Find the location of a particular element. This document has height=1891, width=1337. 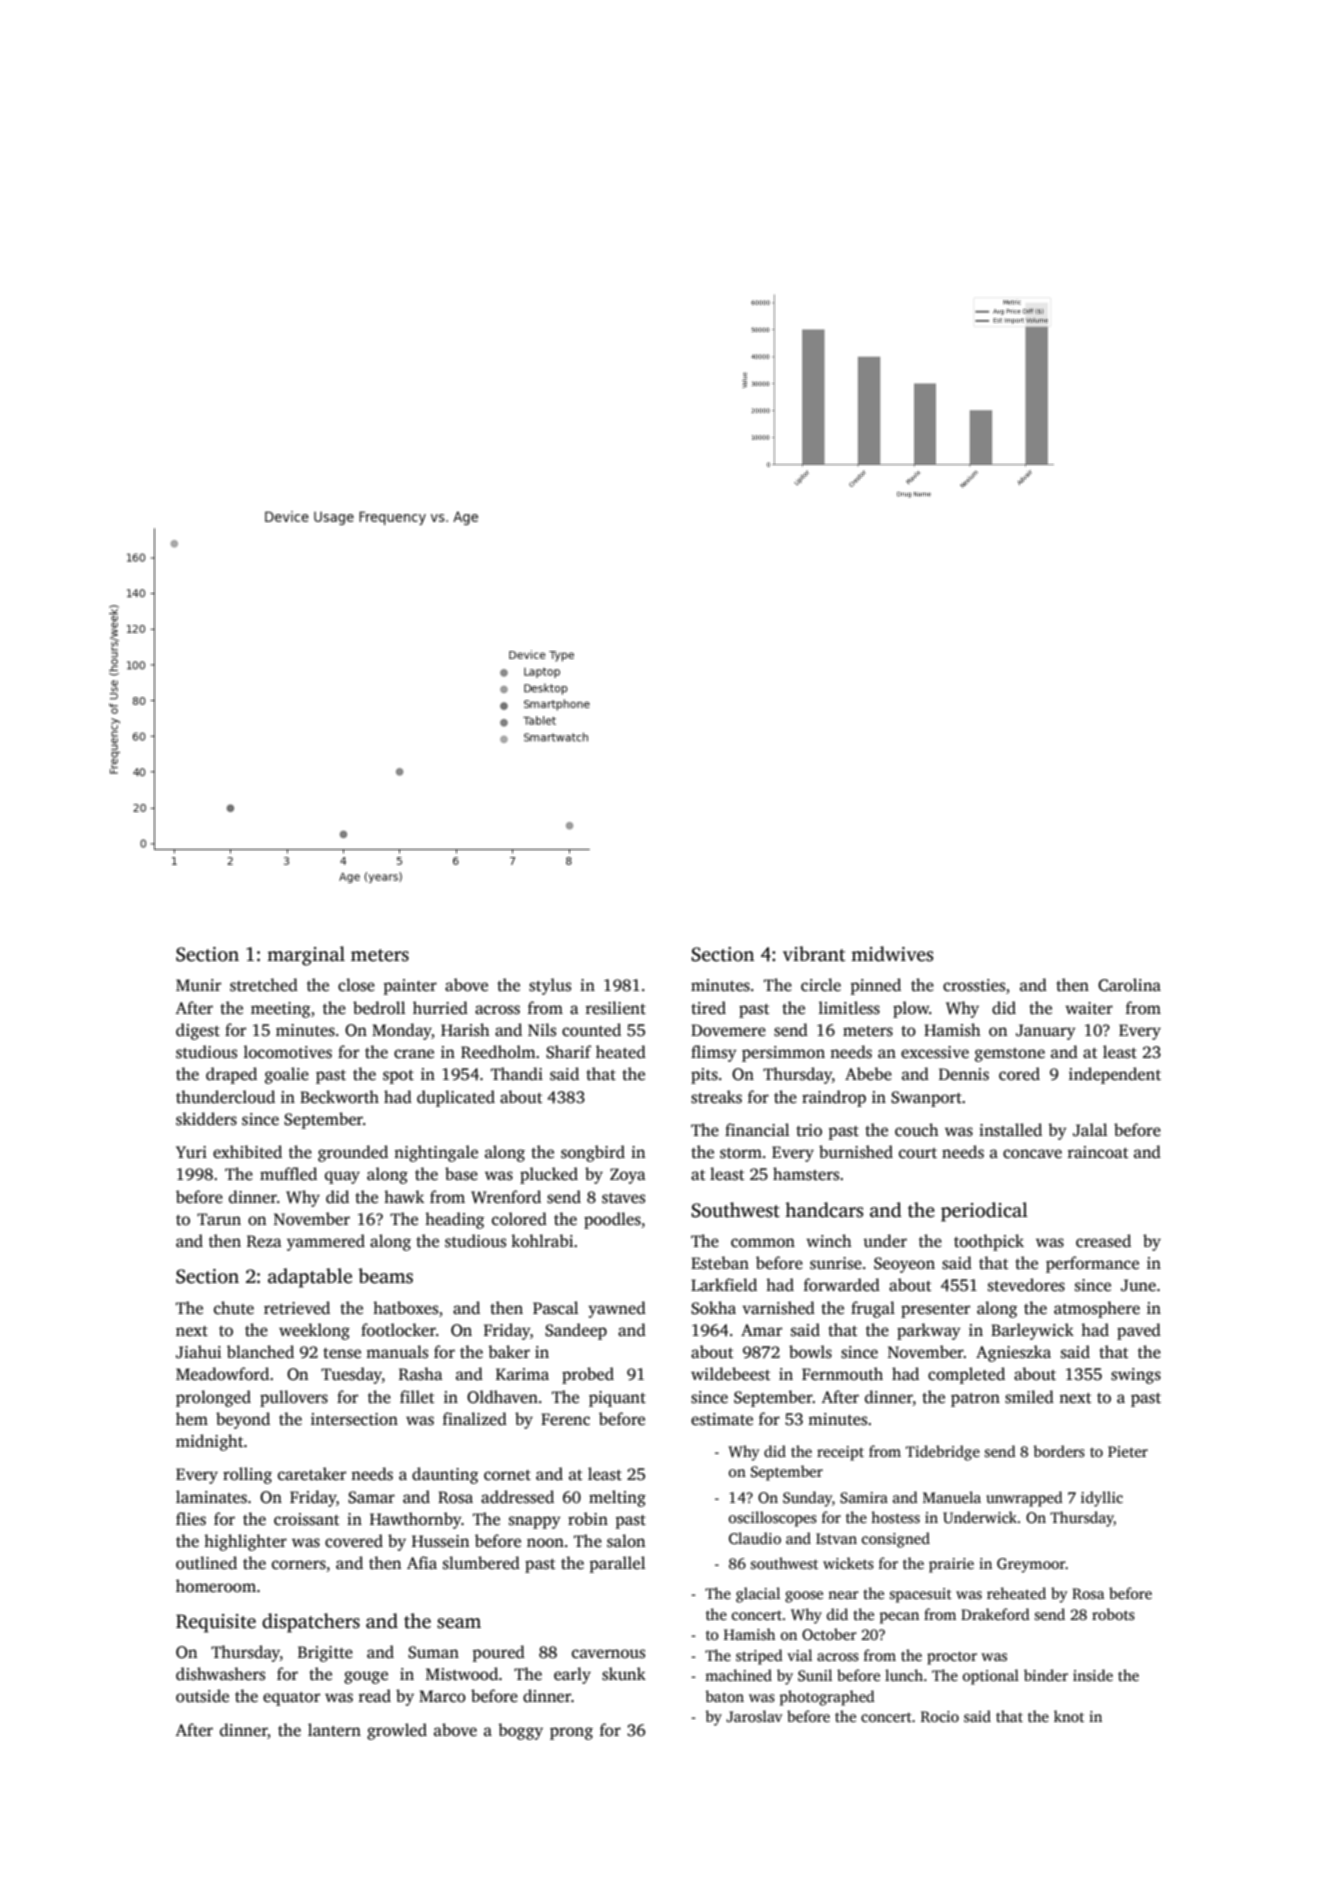

beams is located at coordinates (385, 1276).
